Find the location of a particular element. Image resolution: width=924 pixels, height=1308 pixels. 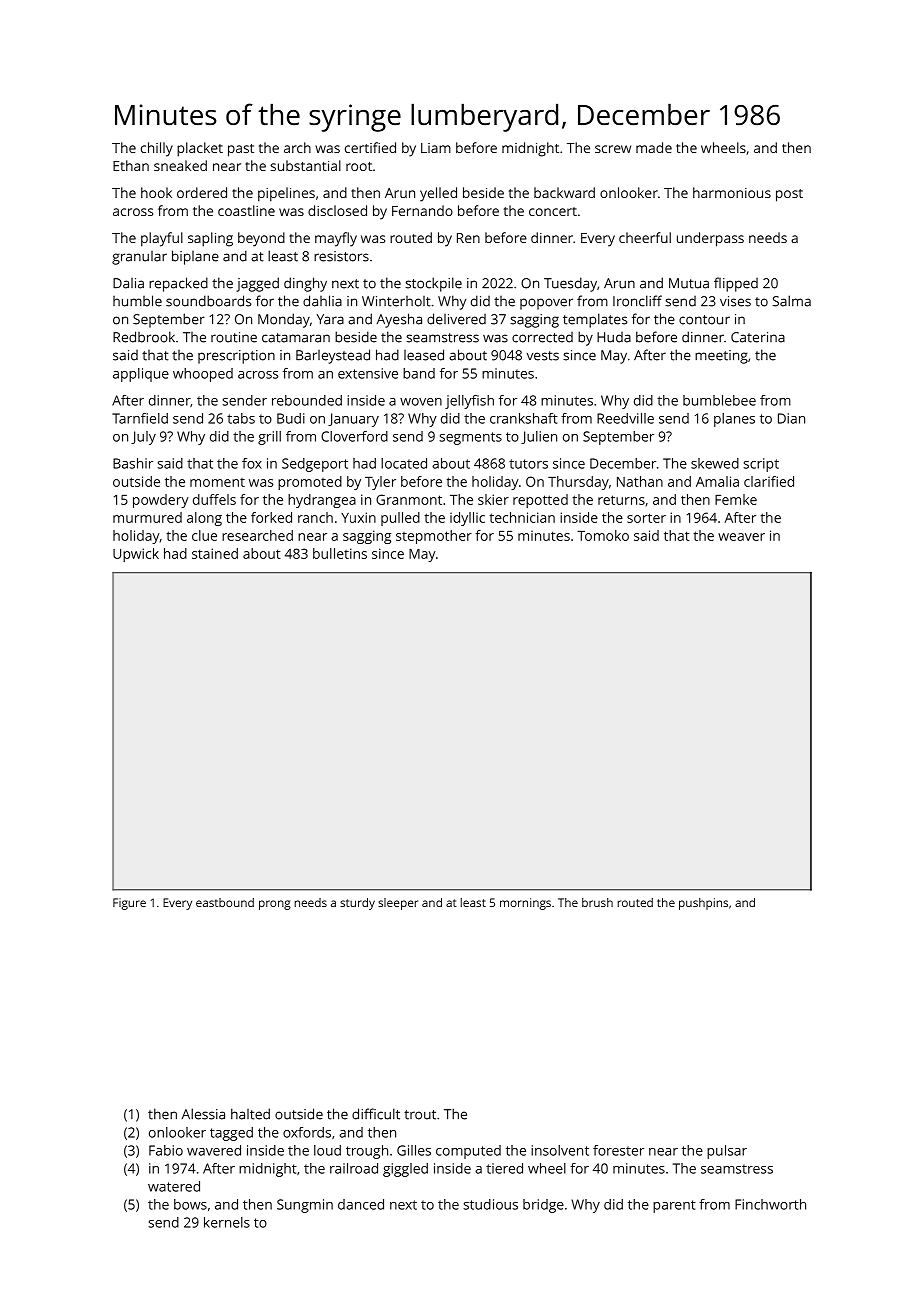

bulletins is located at coordinates (340, 553).
